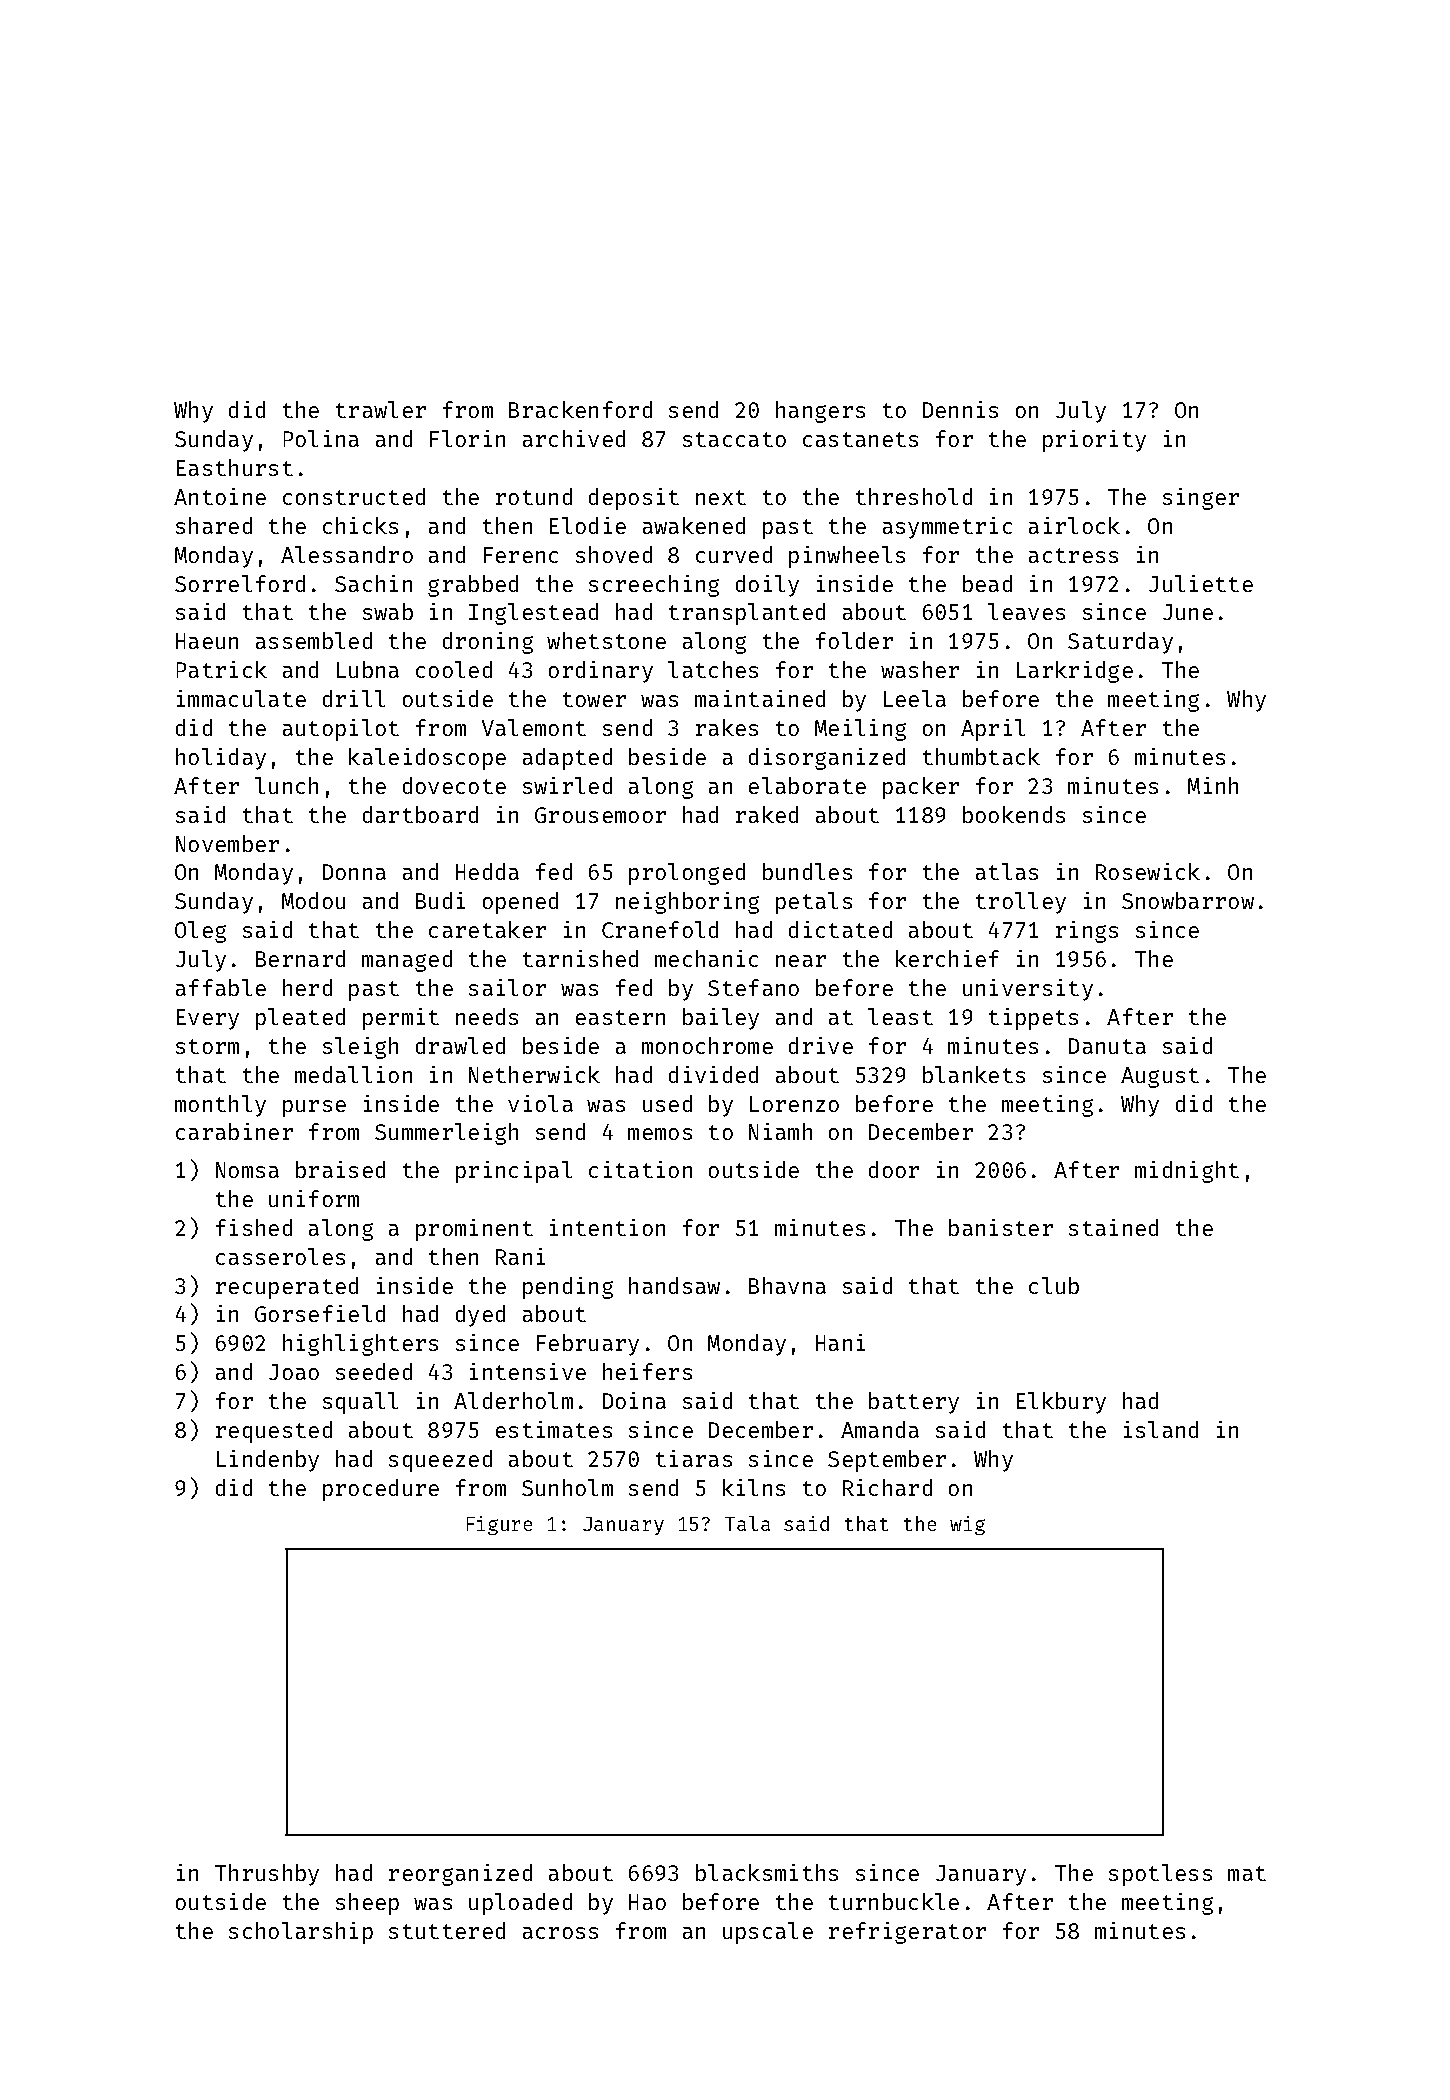 The height and width of the screenshot is (2100, 1450). Describe the element at coordinates (534, 496) in the screenshot. I see `rotund` at that location.
